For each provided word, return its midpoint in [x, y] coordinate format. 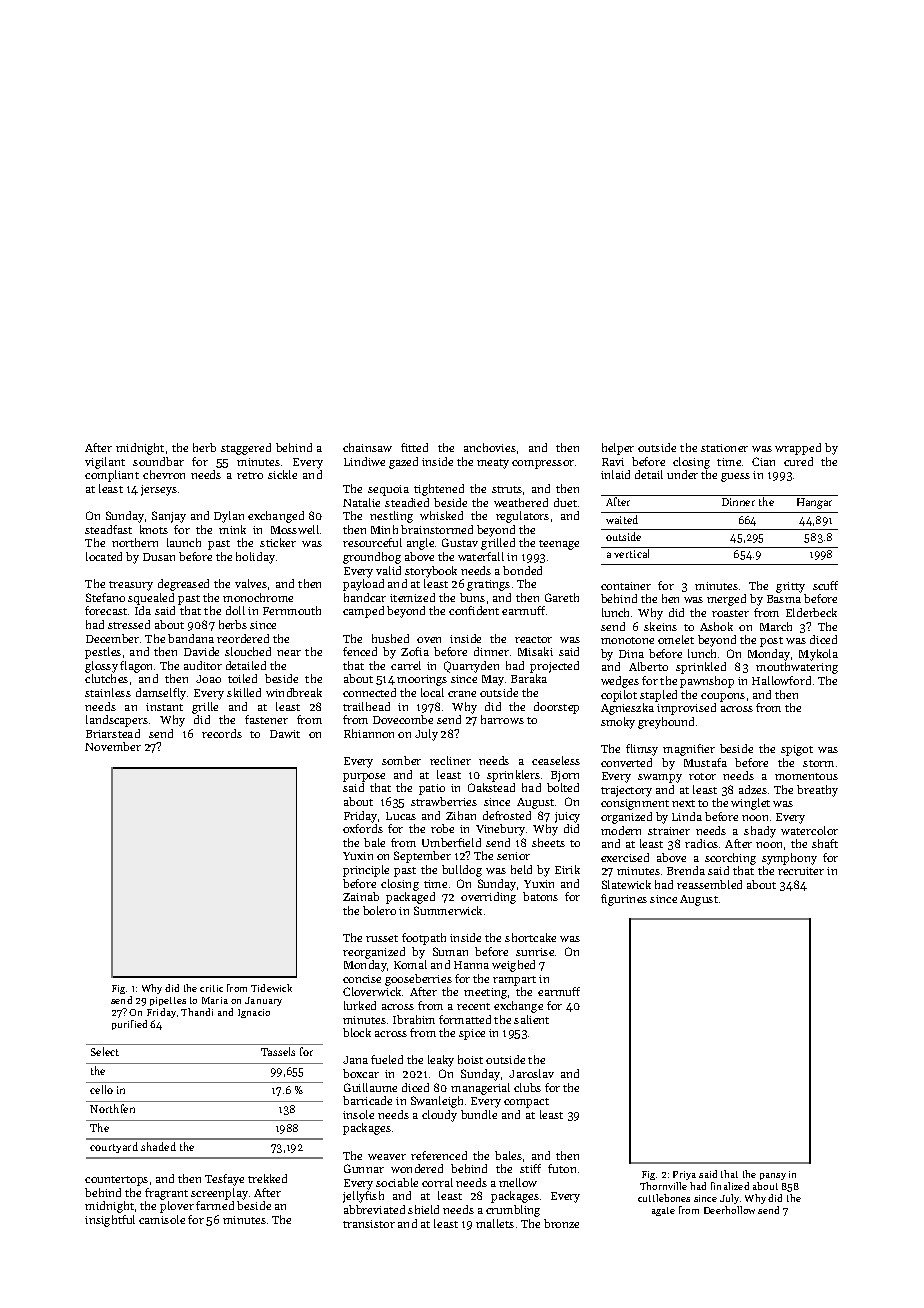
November [113, 746]
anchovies [490, 447]
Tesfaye [224, 1180]
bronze [561, 1223]
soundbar [158, 461]
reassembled [709, 884]
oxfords [363, 828]
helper [618, 449]
